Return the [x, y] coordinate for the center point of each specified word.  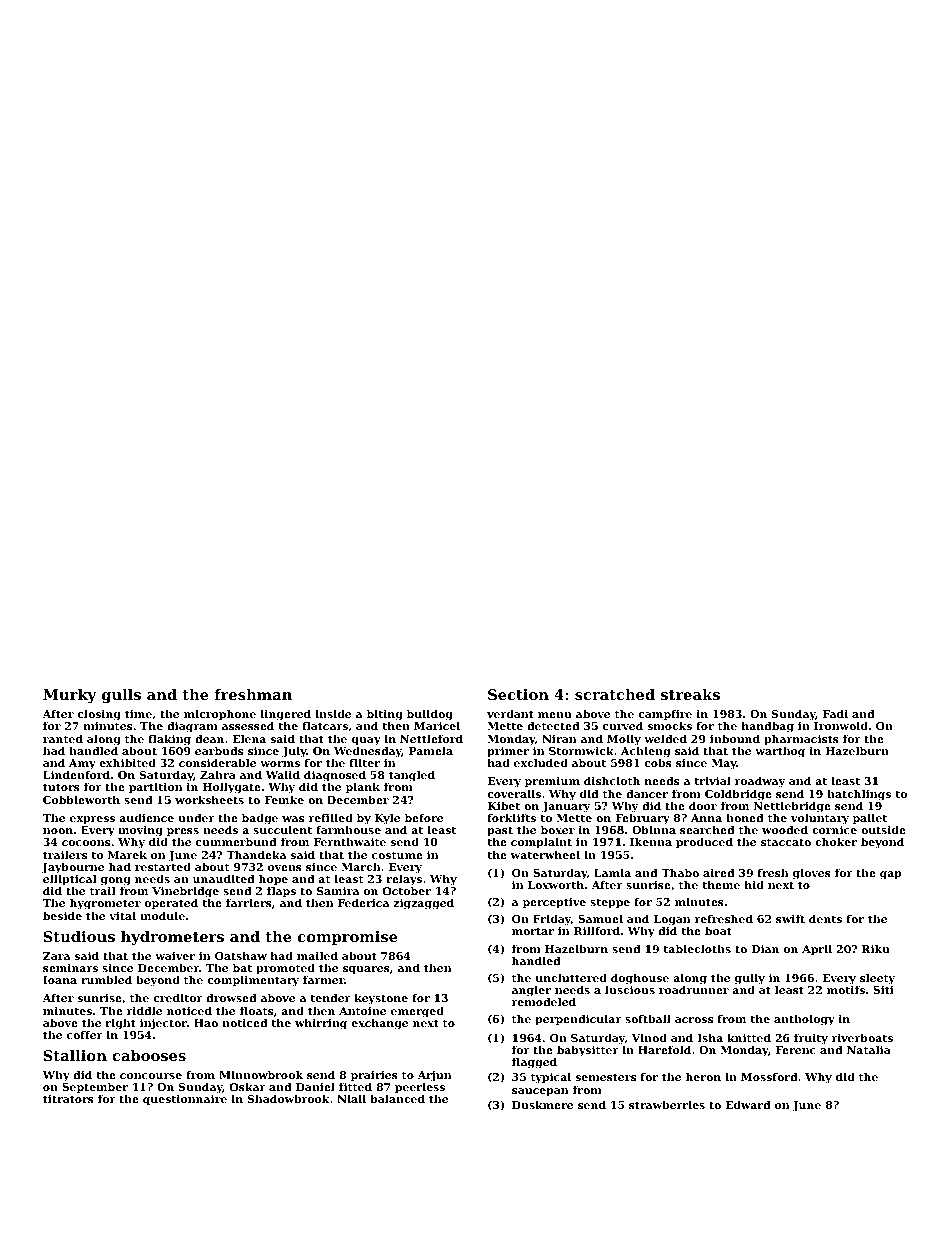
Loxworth [556, 885]
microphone [220, 715]
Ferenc [795, 1050]
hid [754, 884]
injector [163, 1024]
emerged [417, 1012]
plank [363, 788]
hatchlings [859, 795]
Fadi [835, 713]
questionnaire [185, 1100]
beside [62, 915]
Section [518, 694]
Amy [81, 765]
